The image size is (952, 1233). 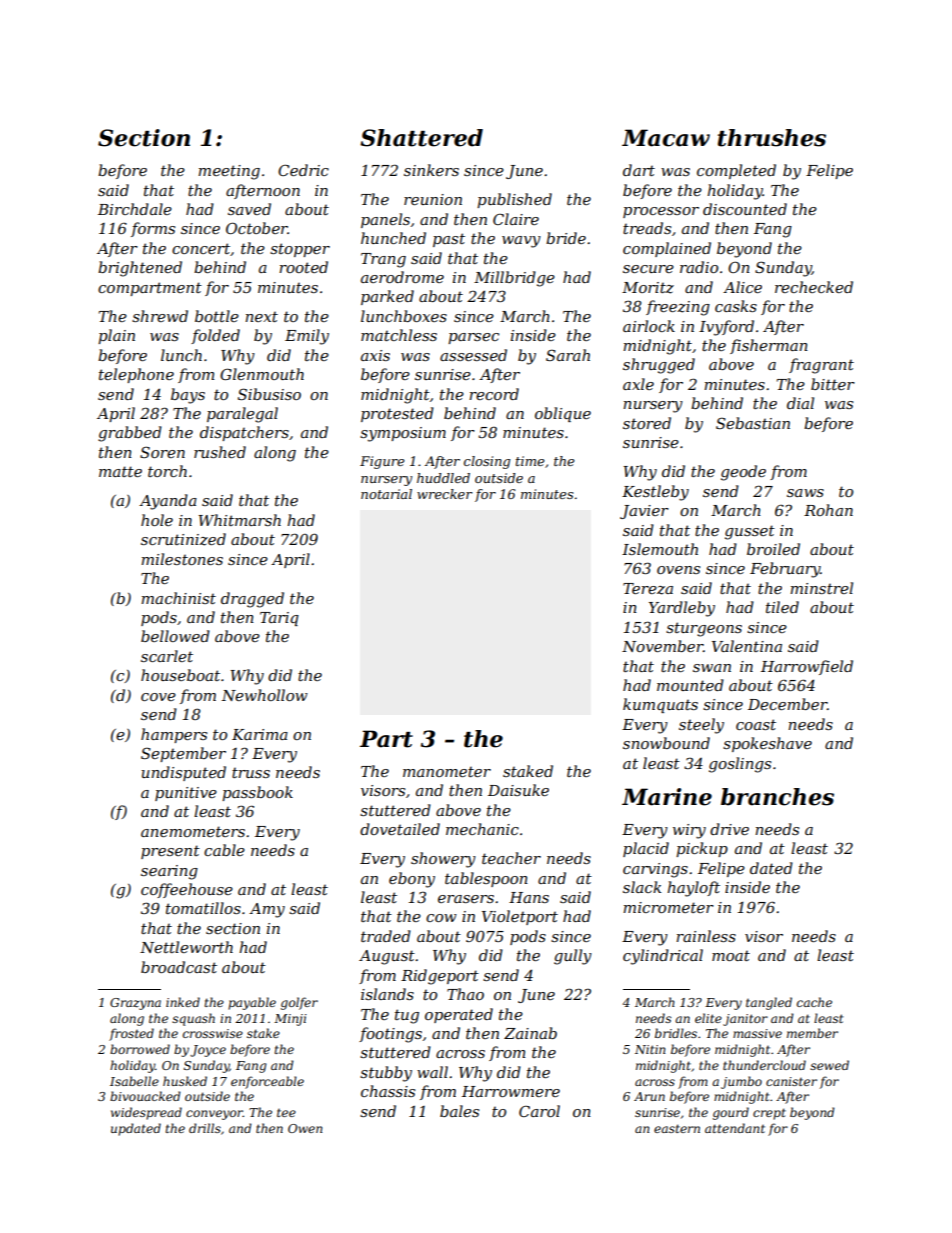 What do you see at coordinates (646, 849) in the image?
I see `placid` at bounding box center [646, 849].
